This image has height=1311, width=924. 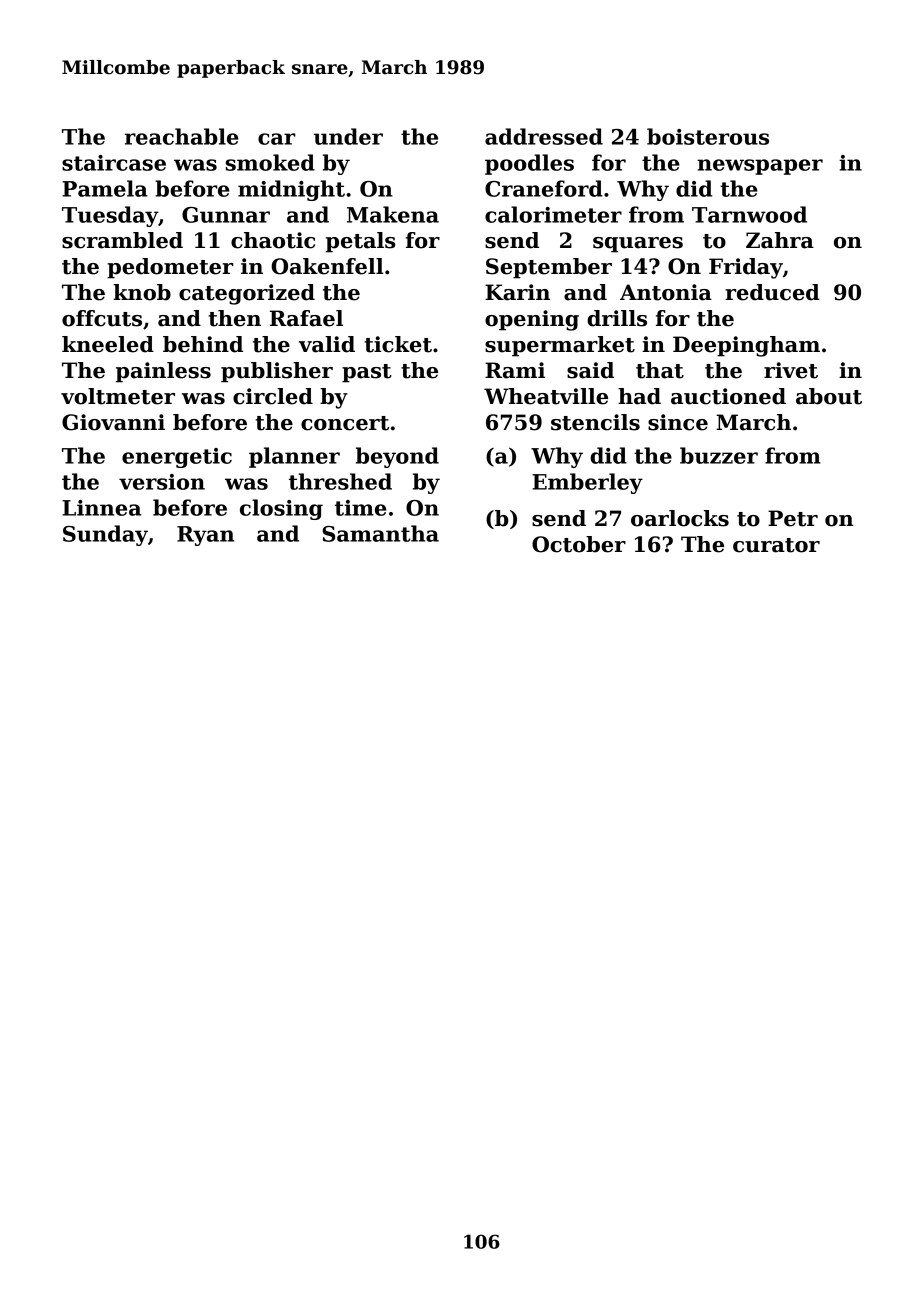 What do you see at coordinates (113, 422) in the image?
I see `Giovanni` at bounding box center [113, 422].
